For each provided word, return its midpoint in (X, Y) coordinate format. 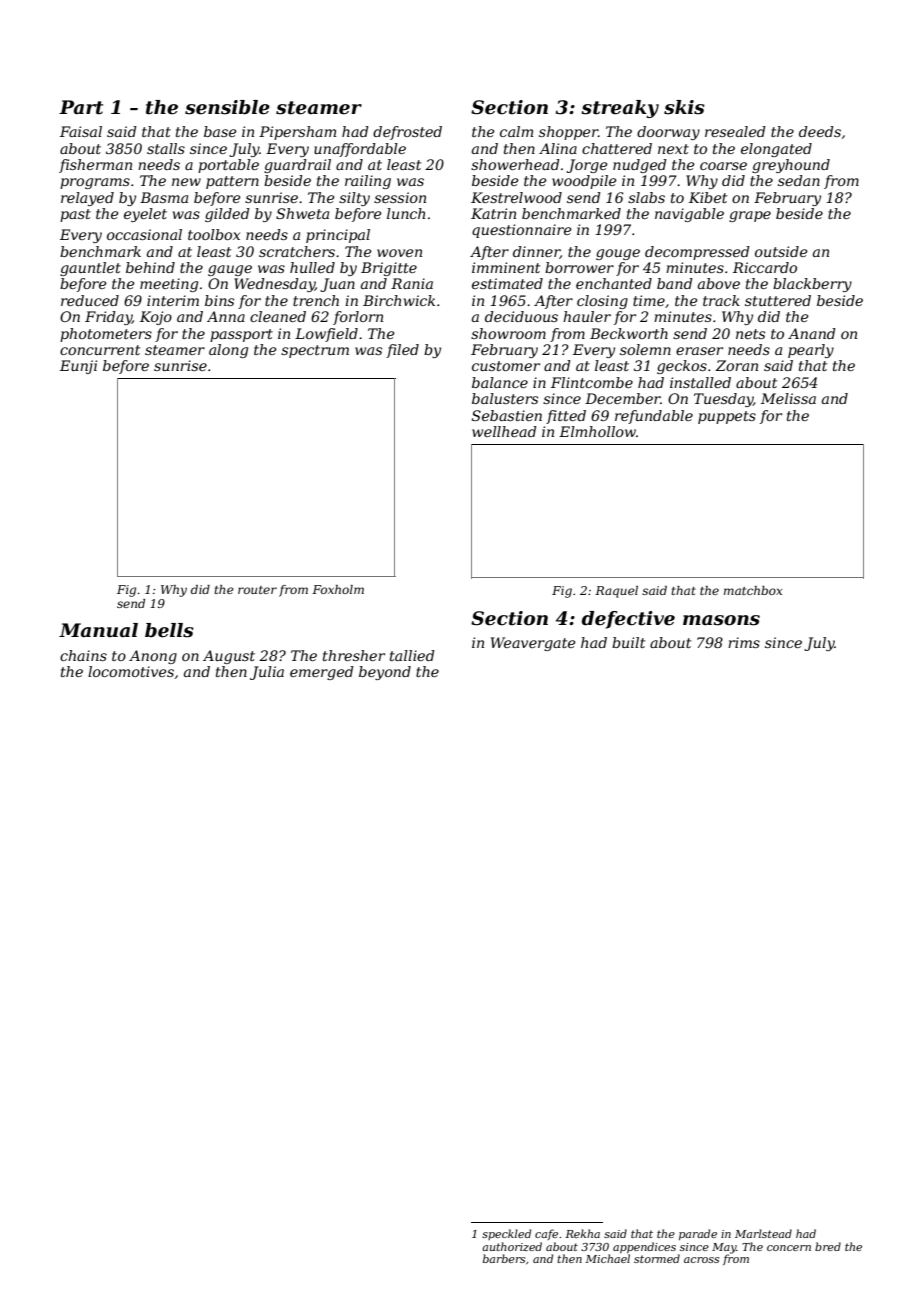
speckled (506, 1234)
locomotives (131, 671)
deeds (820, 131)
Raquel (616, 592)
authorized (512, 1246)
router (257, 590)
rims (744, 642)
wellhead (504, 431)
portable (228, 166)
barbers (504, 1258)
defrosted (407, 133)
